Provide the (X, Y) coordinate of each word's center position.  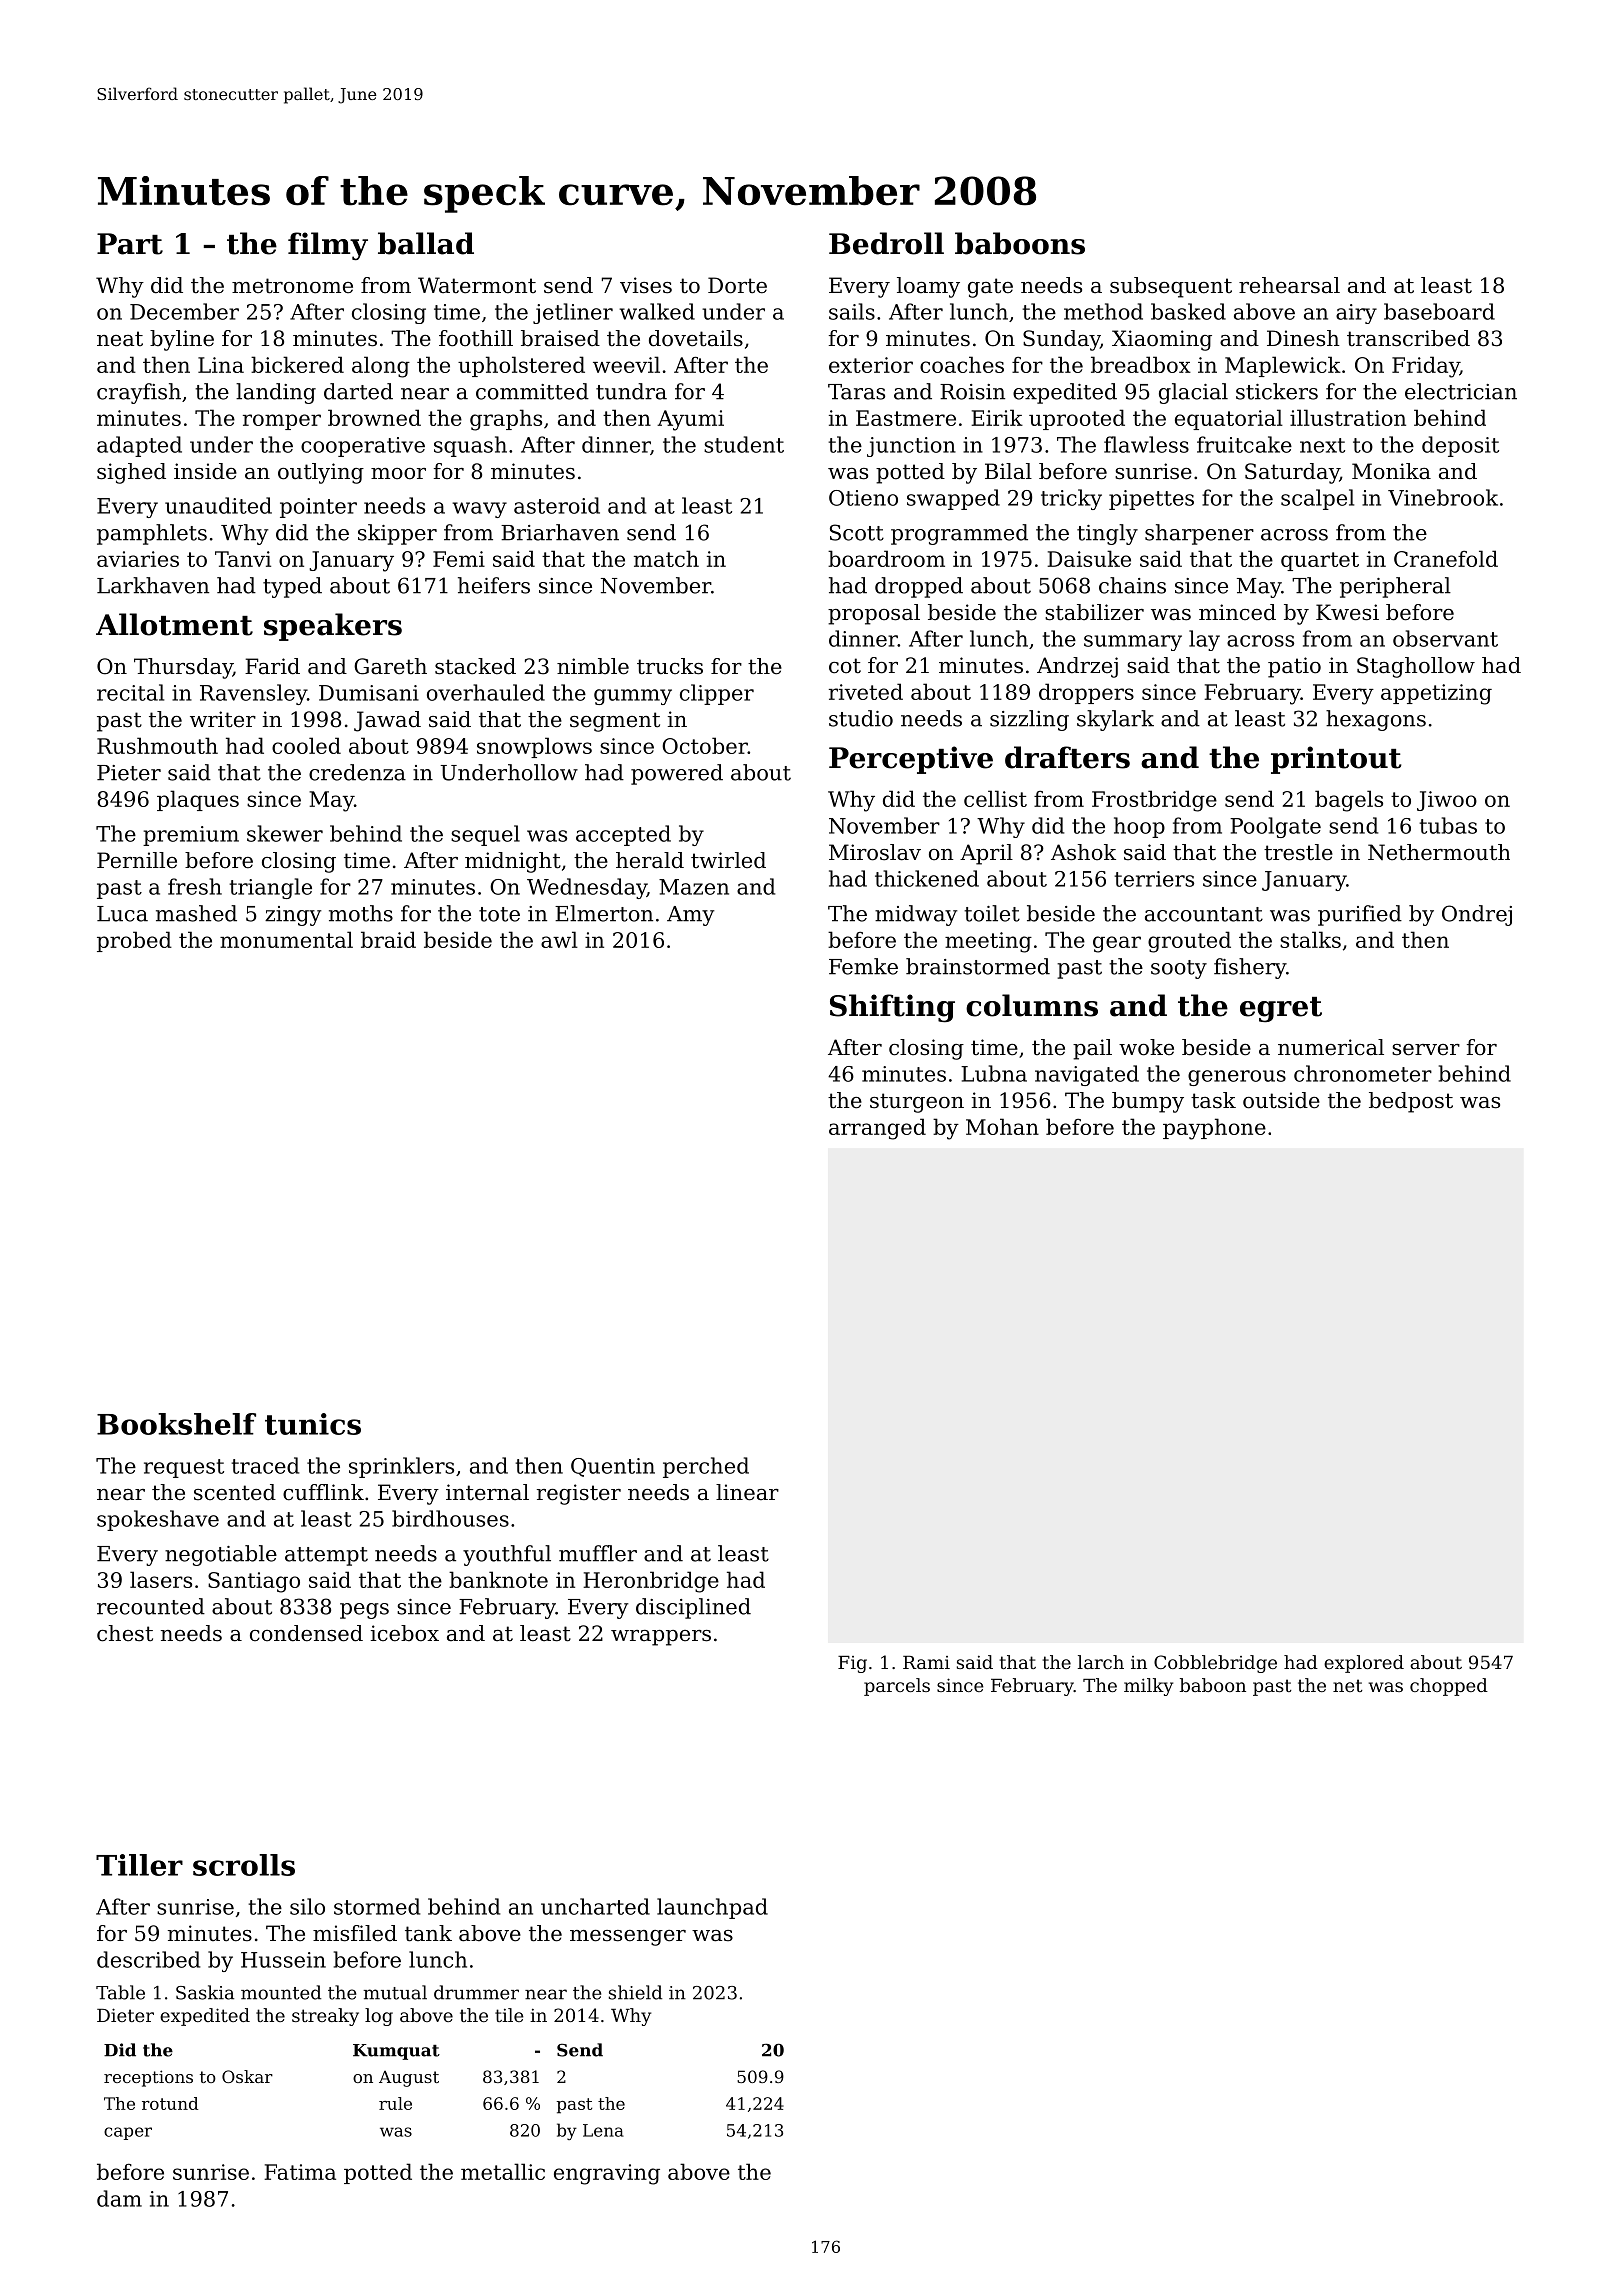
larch (1101, 1662)
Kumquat (396, 2052)
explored (1364, 1664)
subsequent (1171, 287)
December (184, 311)
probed (134, 941)
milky (1148, 1687)
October (705, 745)
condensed (306, 1633)
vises (646, 285)
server (1426, 1050)
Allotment (174, 624)
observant (1445, 638)
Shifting (892, 1008)
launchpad (712, 1908)
